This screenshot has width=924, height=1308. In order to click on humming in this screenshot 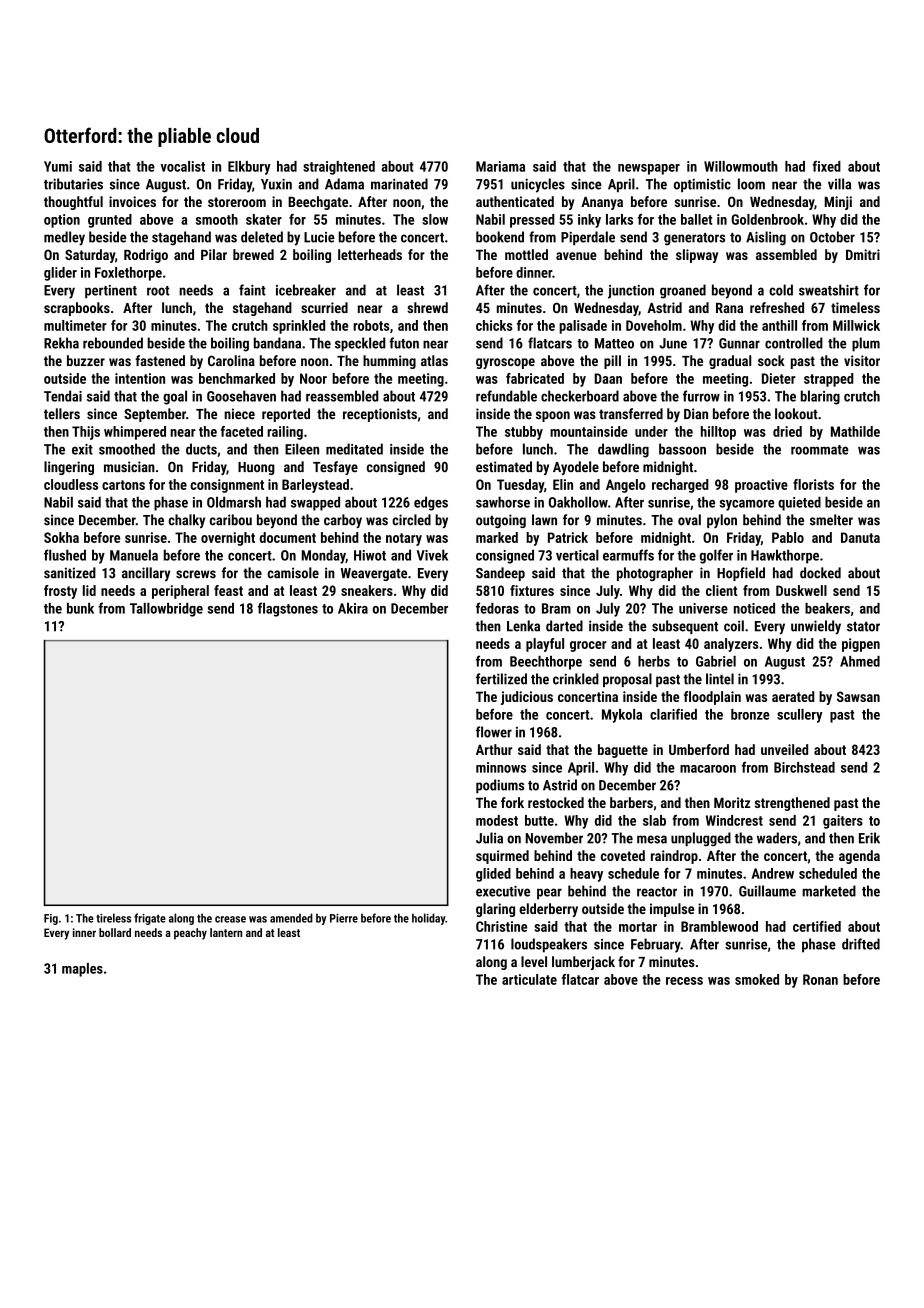, I will do `click(389, 362)`.
